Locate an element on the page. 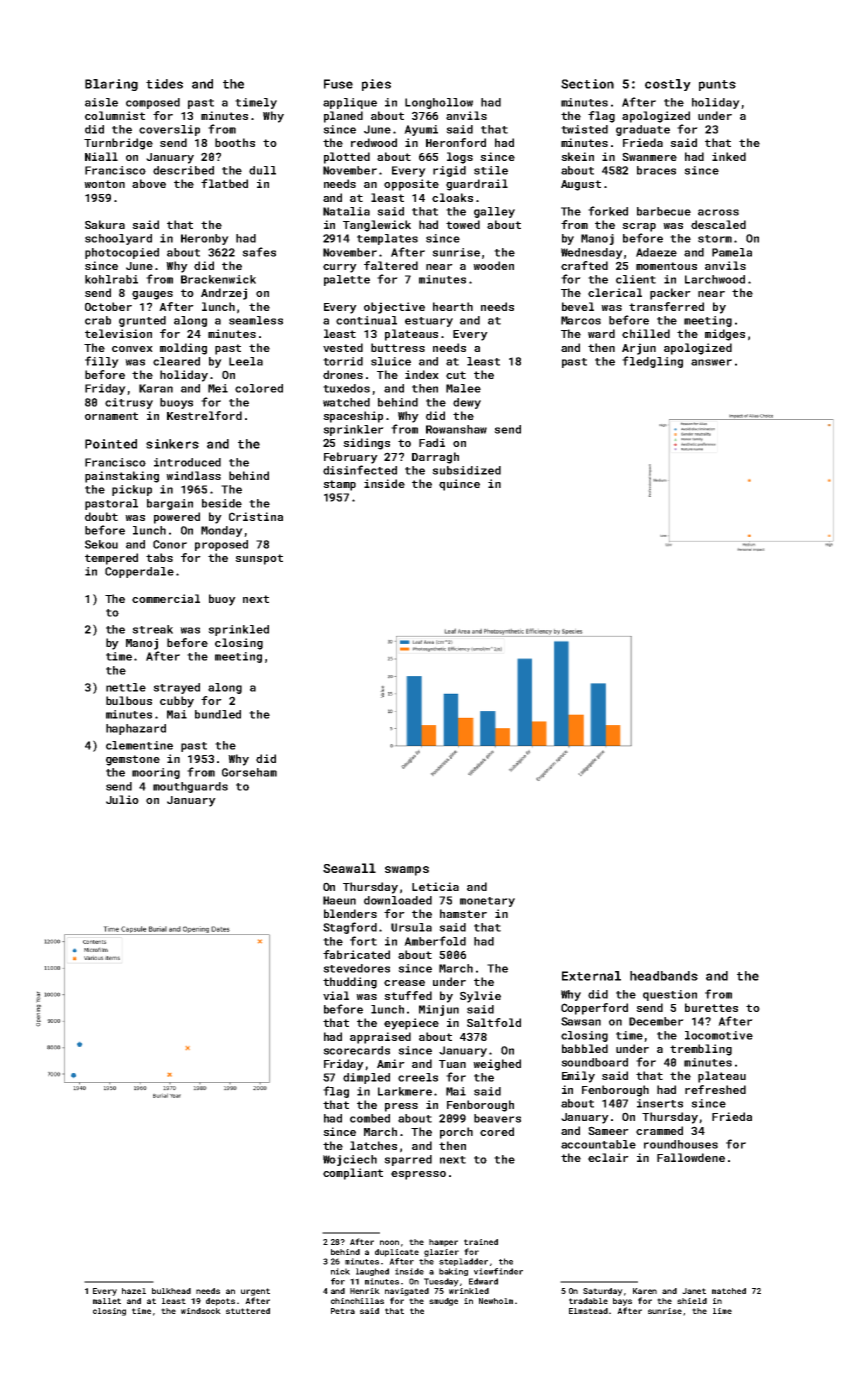  tradable is located at coordinates (588, 1301).
